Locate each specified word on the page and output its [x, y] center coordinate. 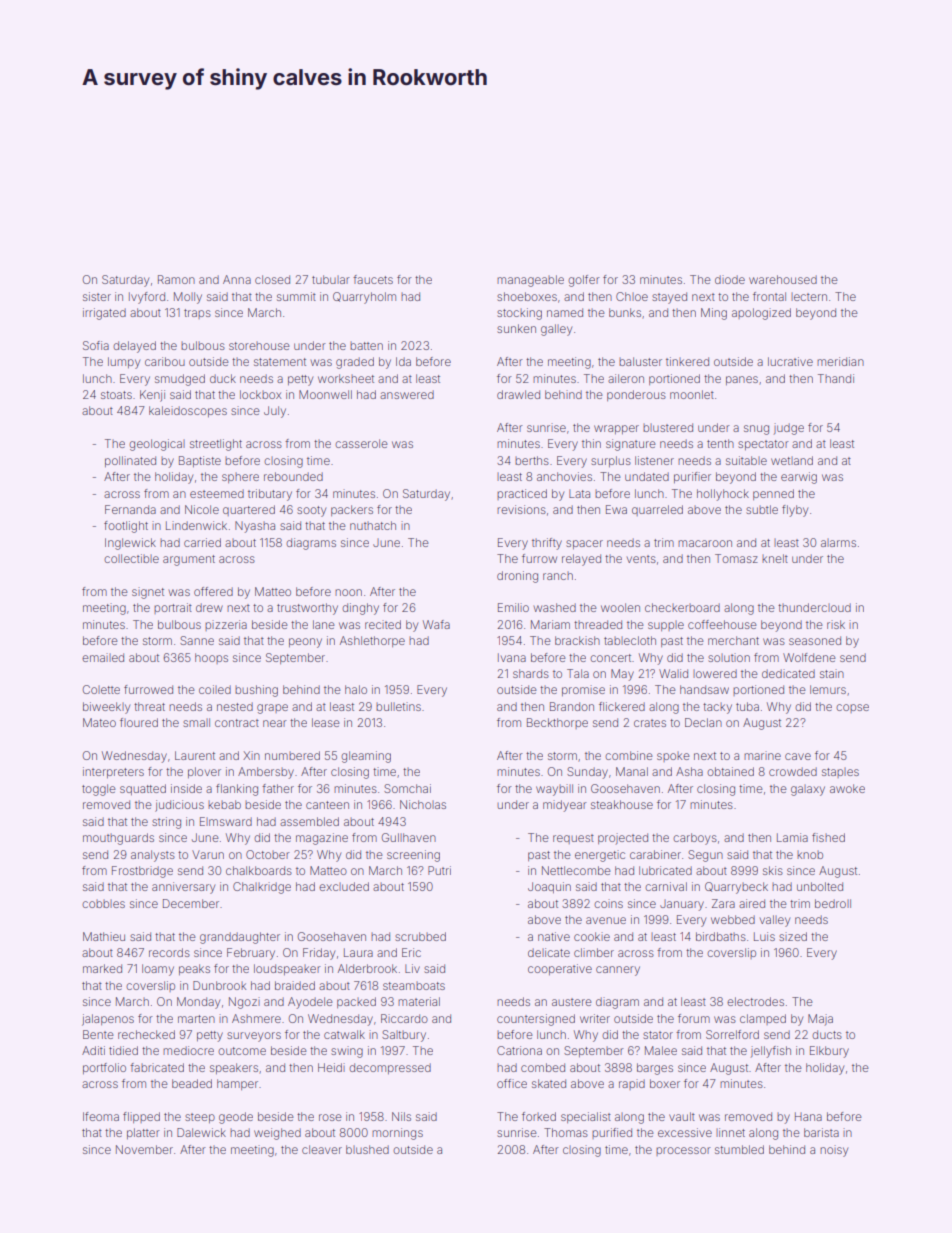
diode [730, 279]
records [169, 952]
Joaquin [549, 887]
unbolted [820, 886]
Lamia [792, 837]
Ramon [176, 279]
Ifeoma [101, 1116]
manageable [530, 281]
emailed [103, 657]
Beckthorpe [557, 723]
